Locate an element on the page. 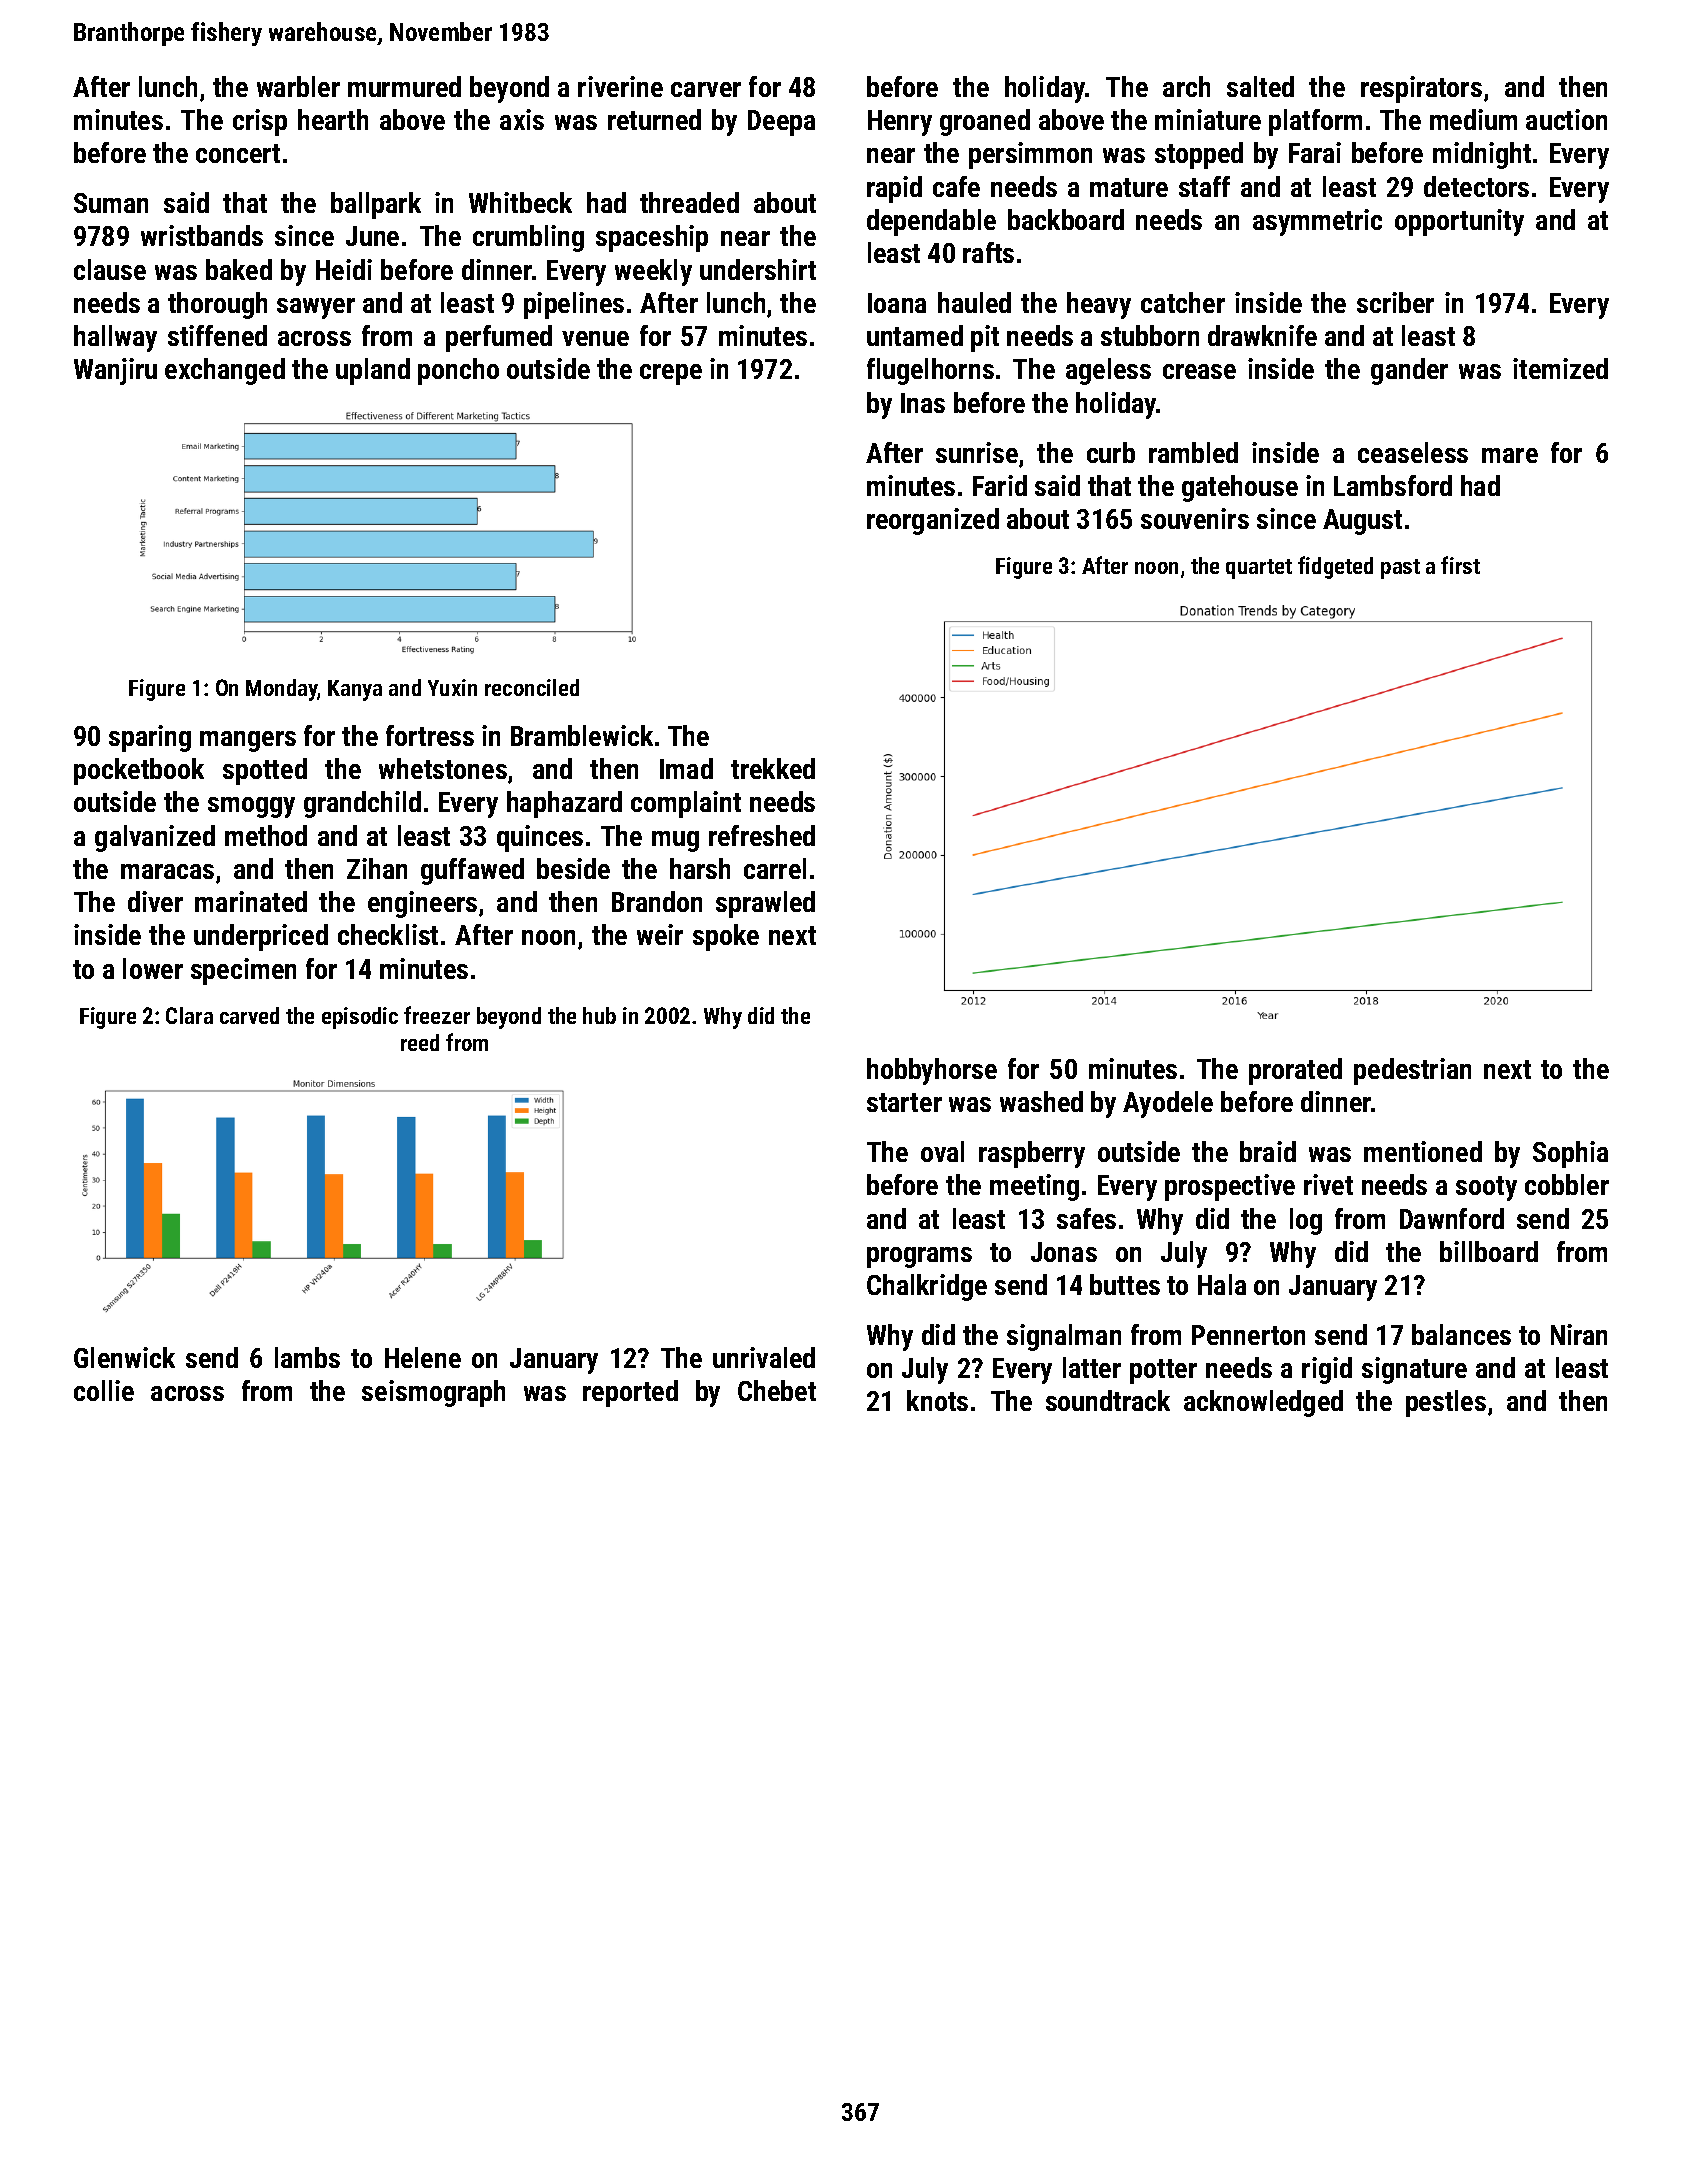 Image resolution: width=1683 pixels, height=2178 pixels. Wanjiru is located at coordinates (115, 371).
